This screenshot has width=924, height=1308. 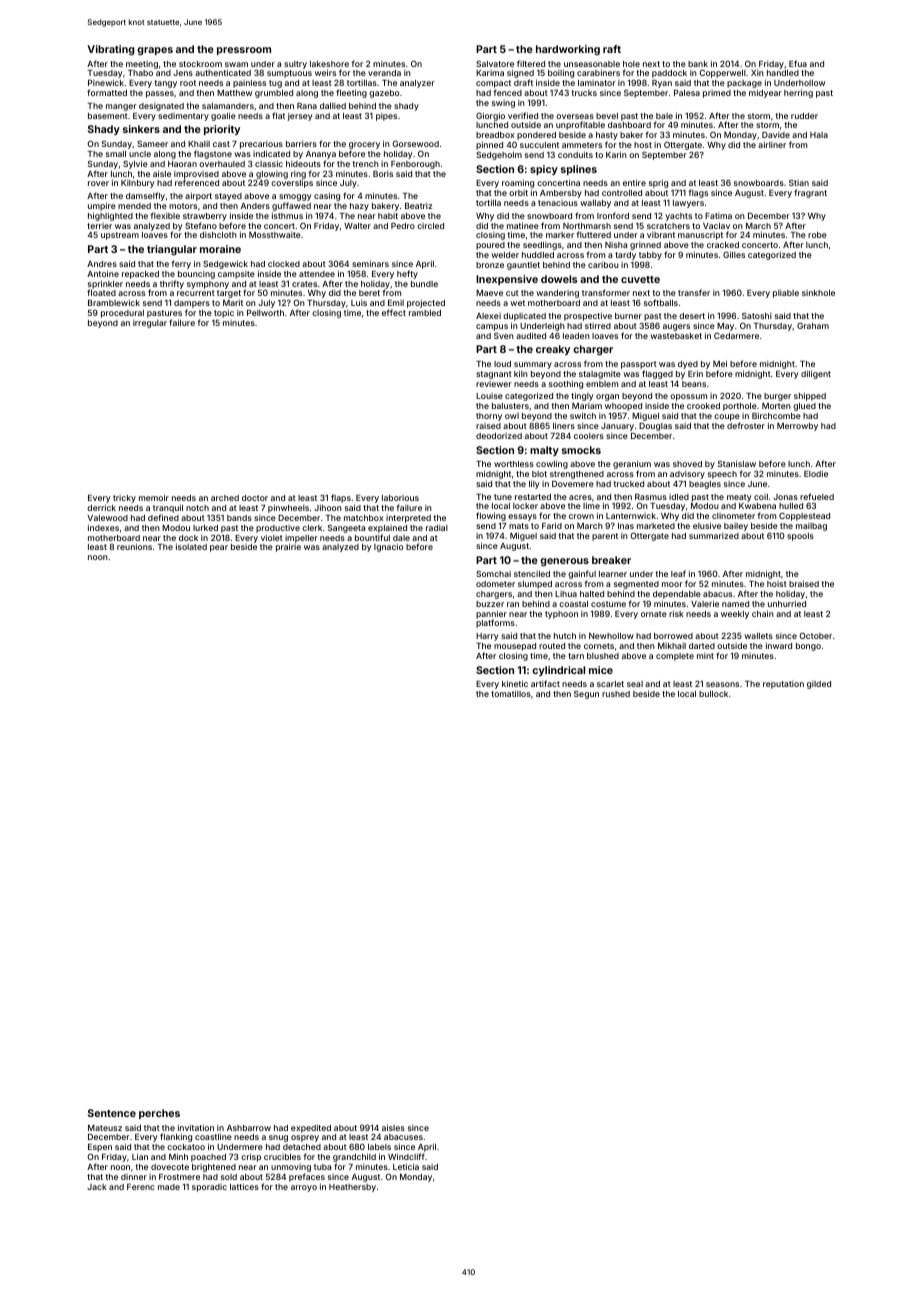 I want to click on laborious, so click(x=400, y=498).
